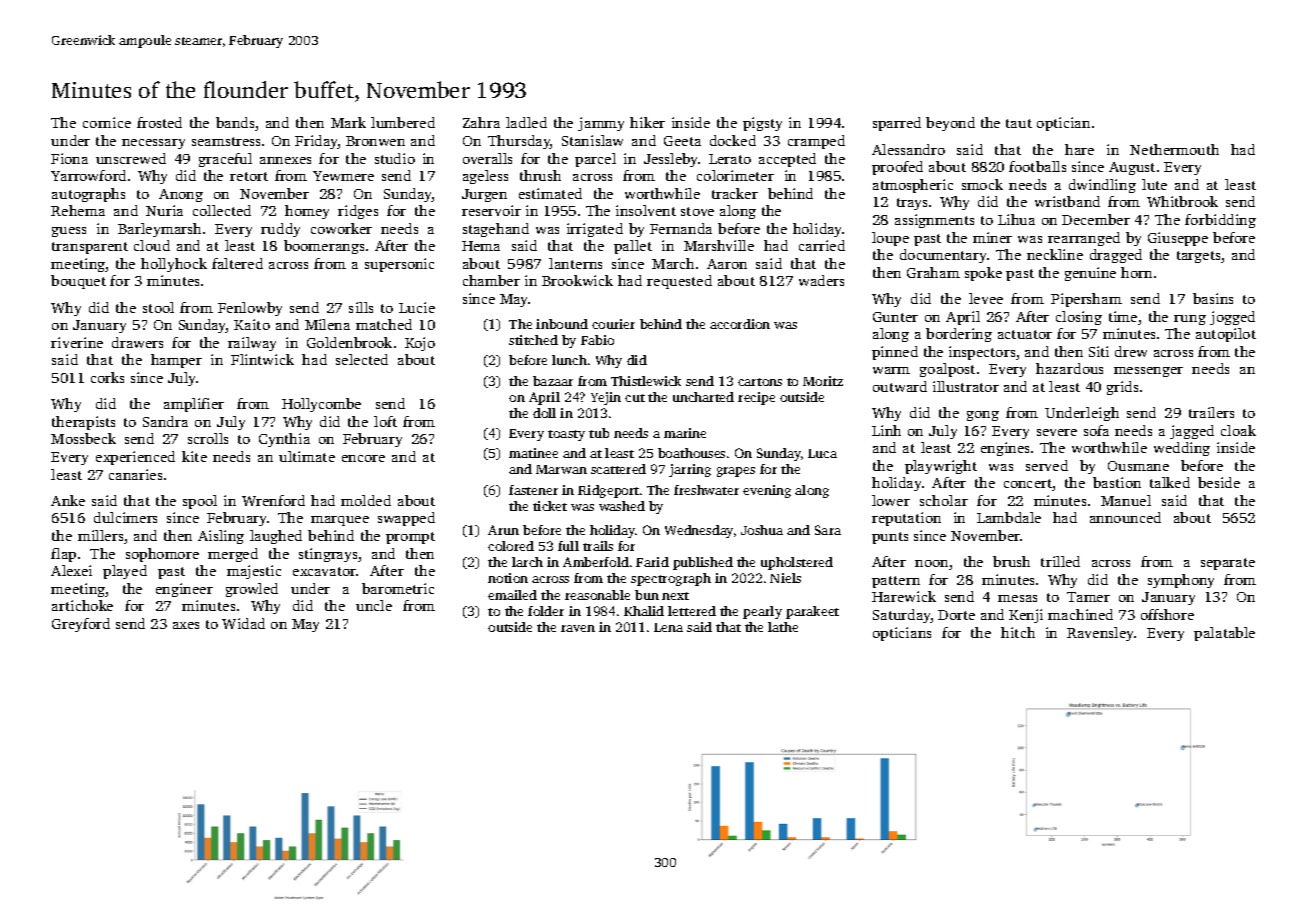  I want to click on corks, so click(107, 377).
